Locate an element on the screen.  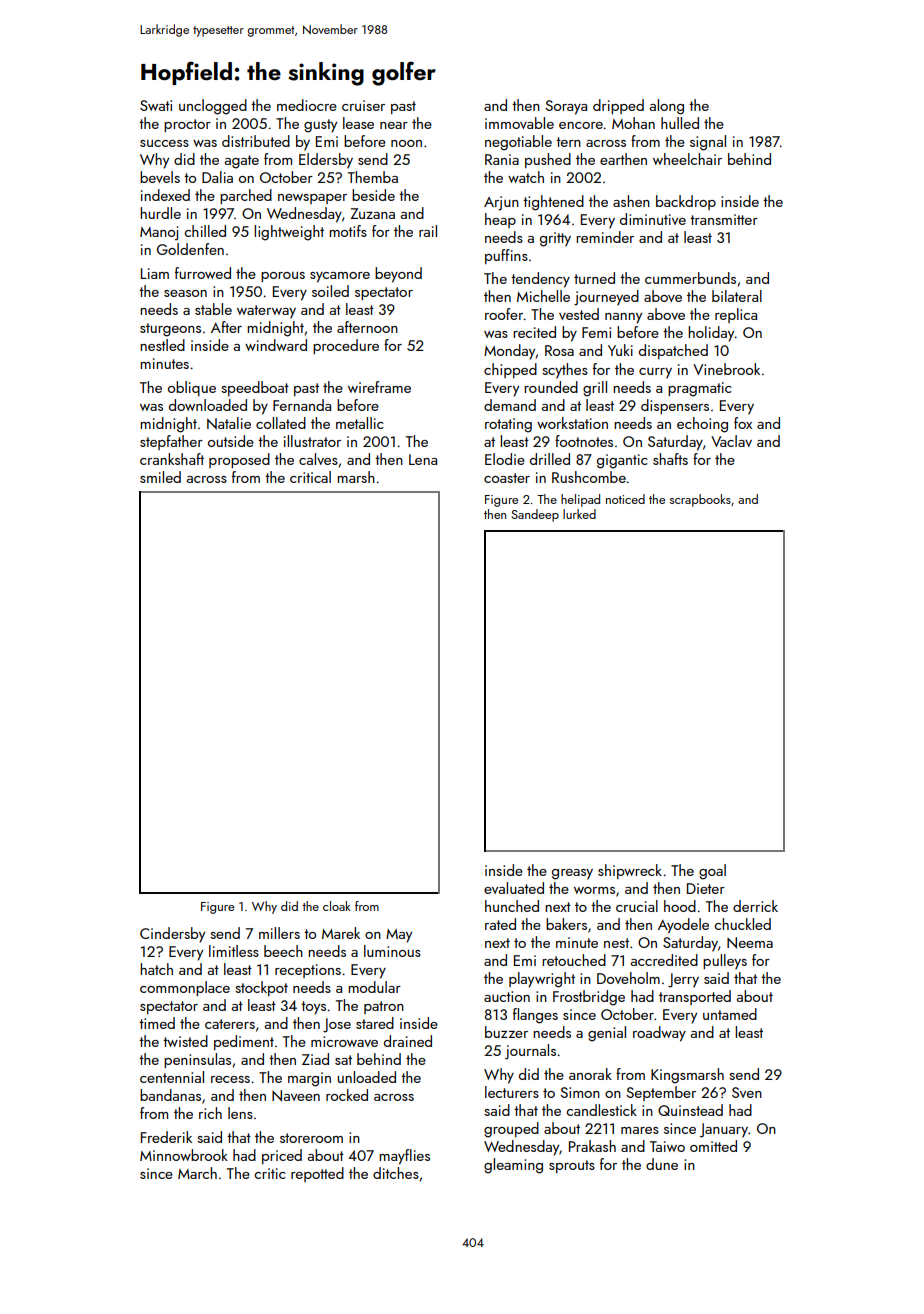
newspaper is located at coordinates (312, 199).
